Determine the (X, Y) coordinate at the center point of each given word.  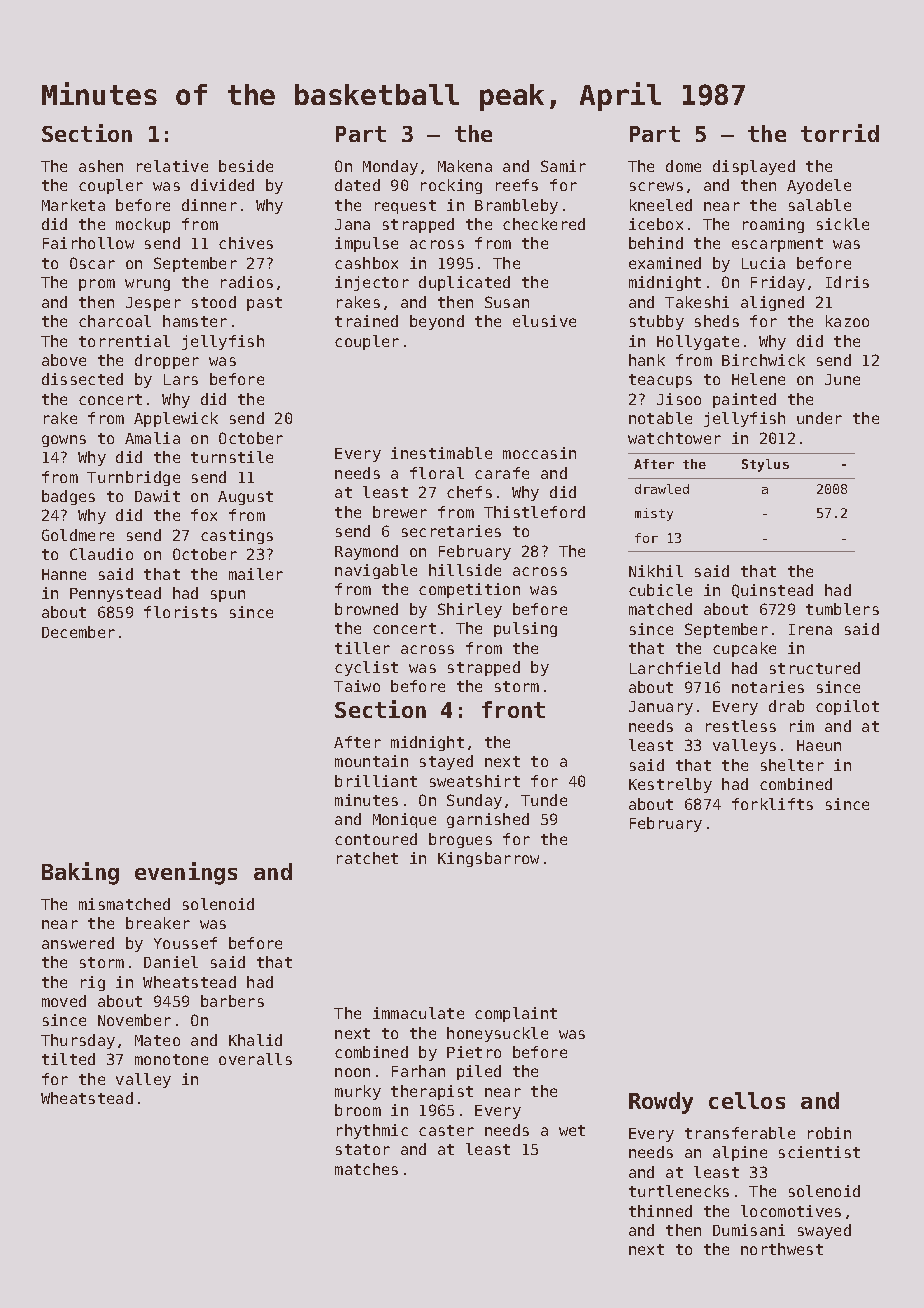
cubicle (660, 590)
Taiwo (357, 686)
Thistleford (534, 512)
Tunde (544, 800)
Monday (390, 167)
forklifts (772, 804)
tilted (68, 1059)
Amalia (152, 438)
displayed (754, 167)
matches (366, 1169)
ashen (101, 166)
